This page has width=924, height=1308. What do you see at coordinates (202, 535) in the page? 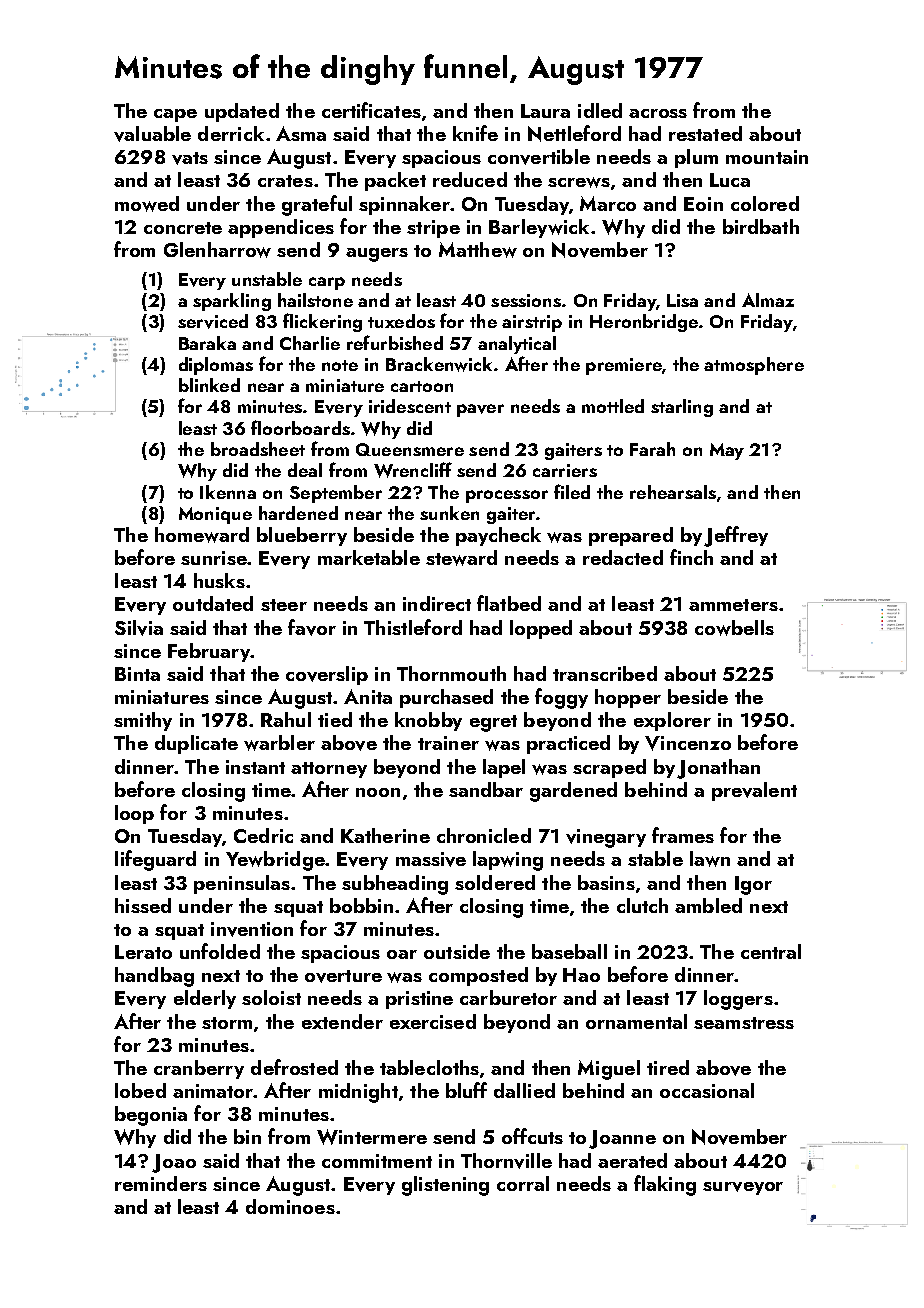
I see `homeward` at bounding box center [202, 535].
